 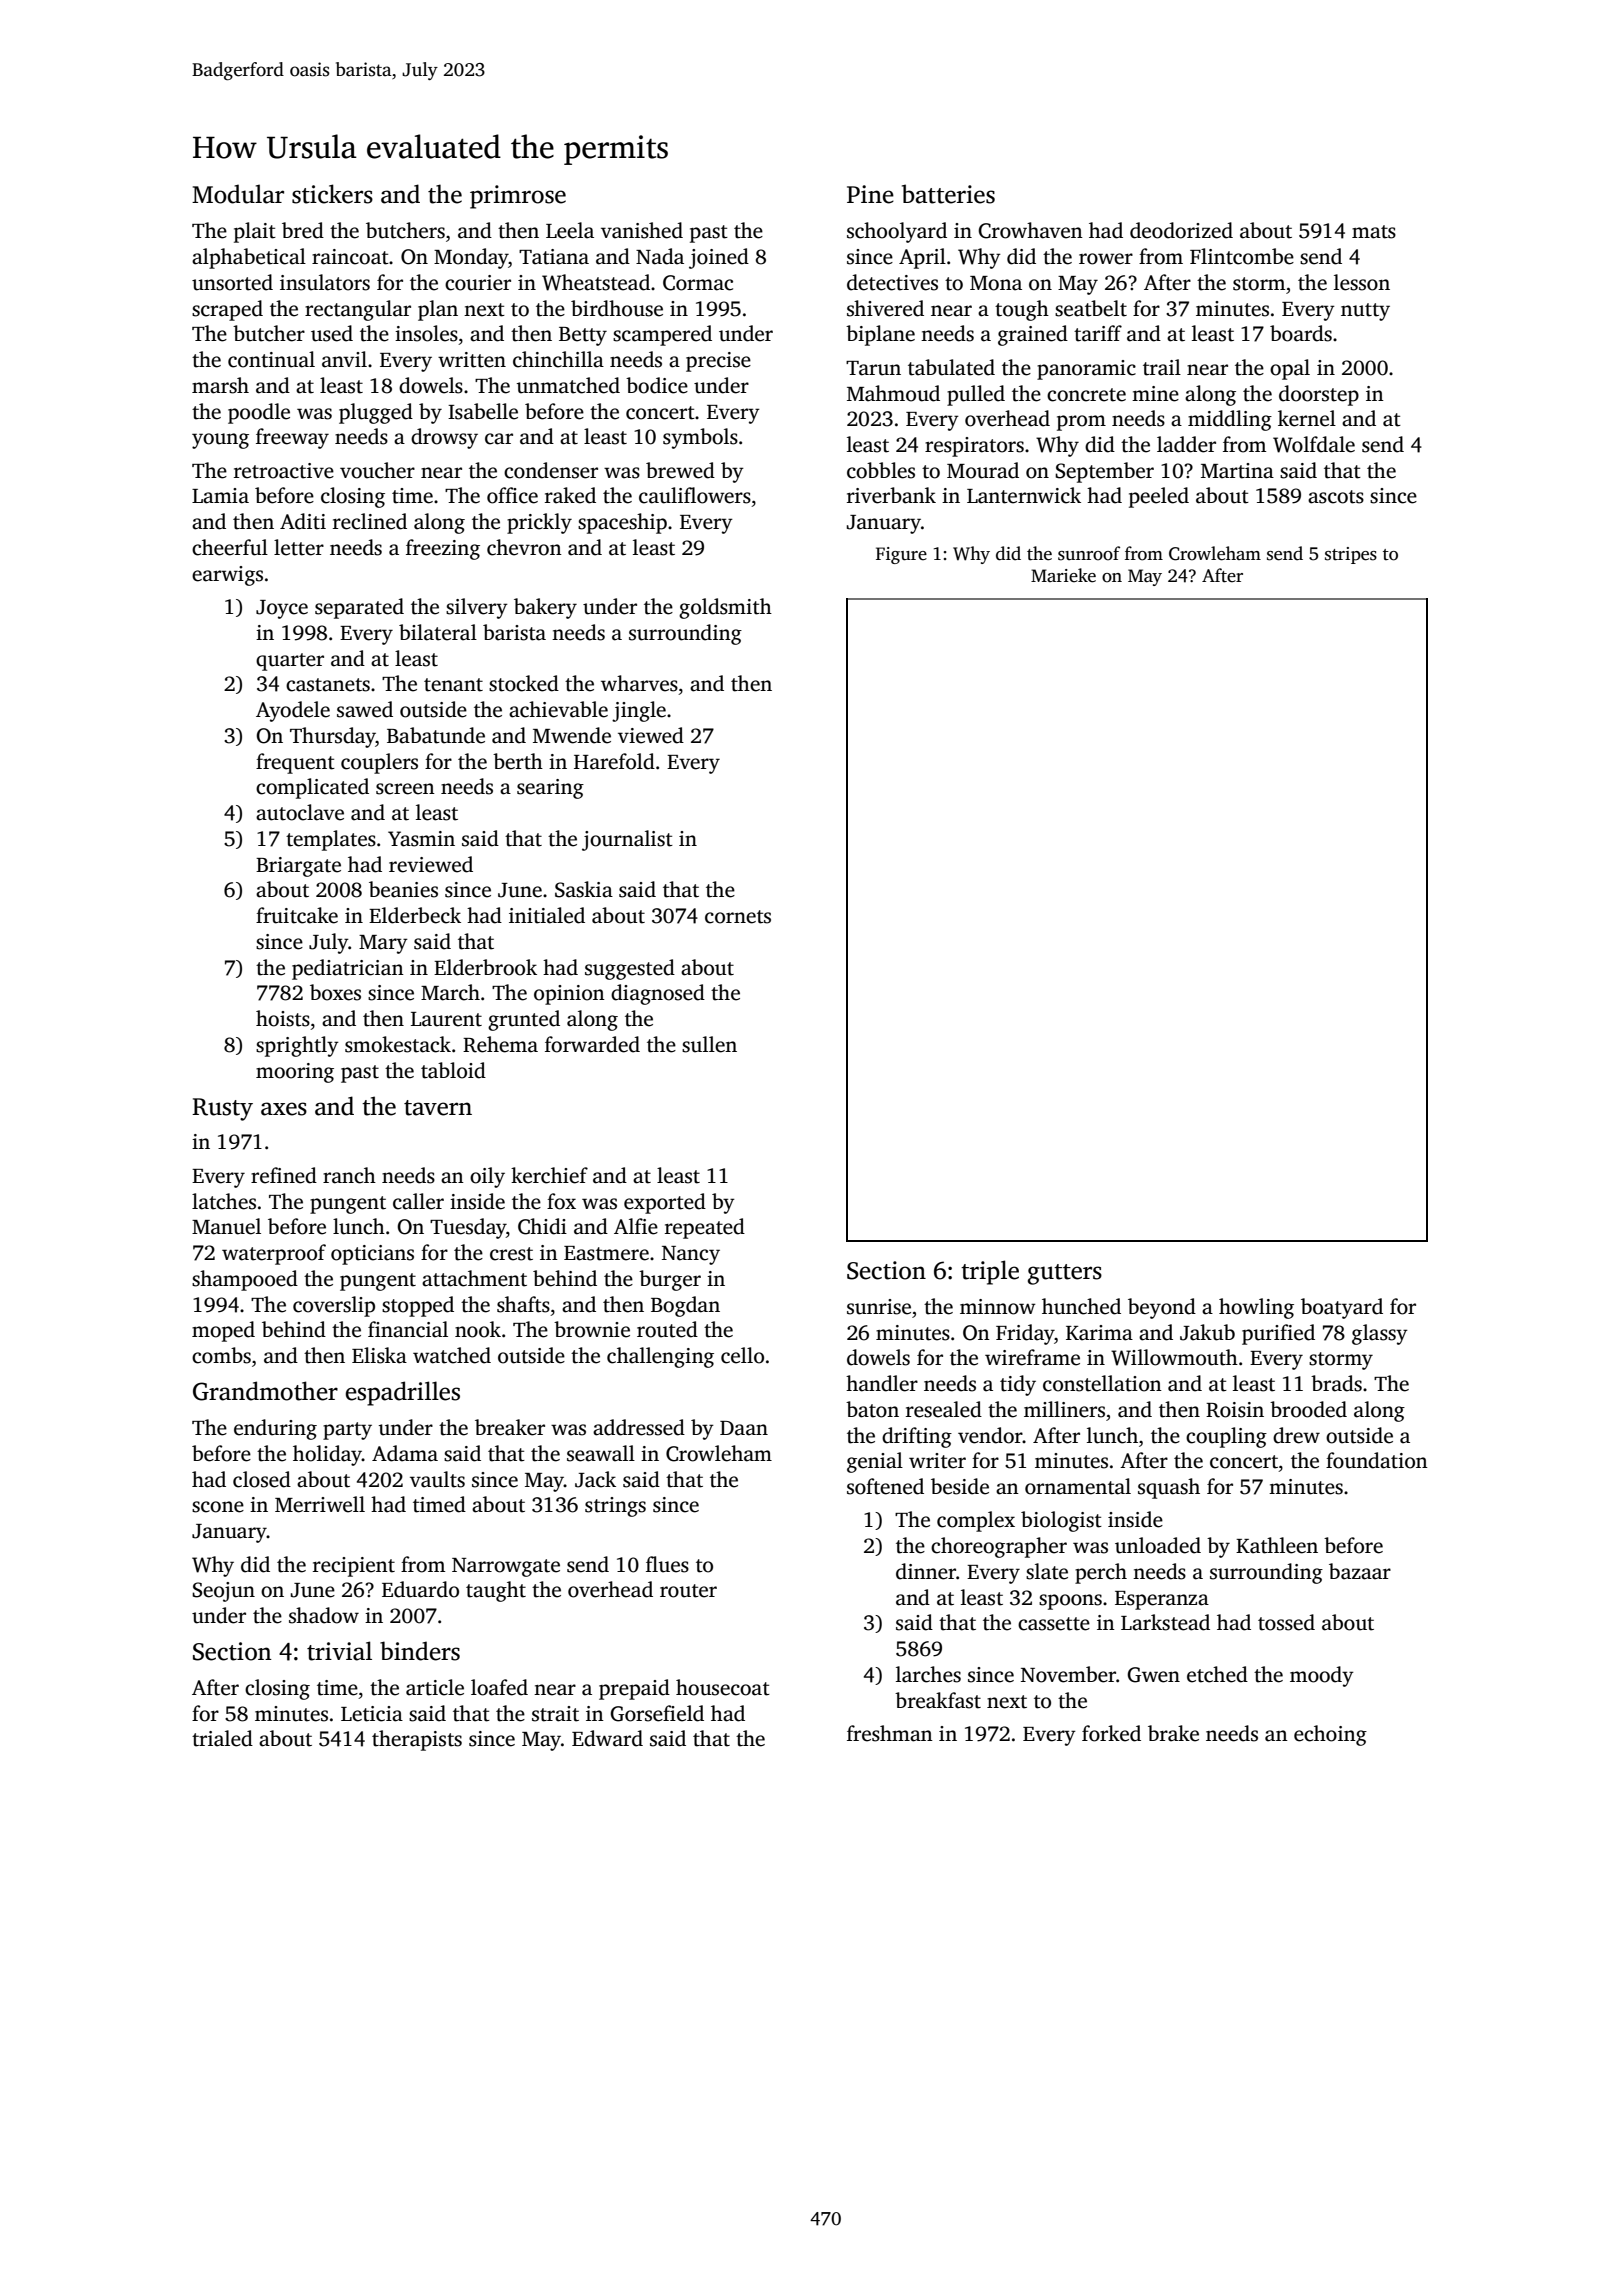 I want to click on brads, so click(x=1336, y=1383).
